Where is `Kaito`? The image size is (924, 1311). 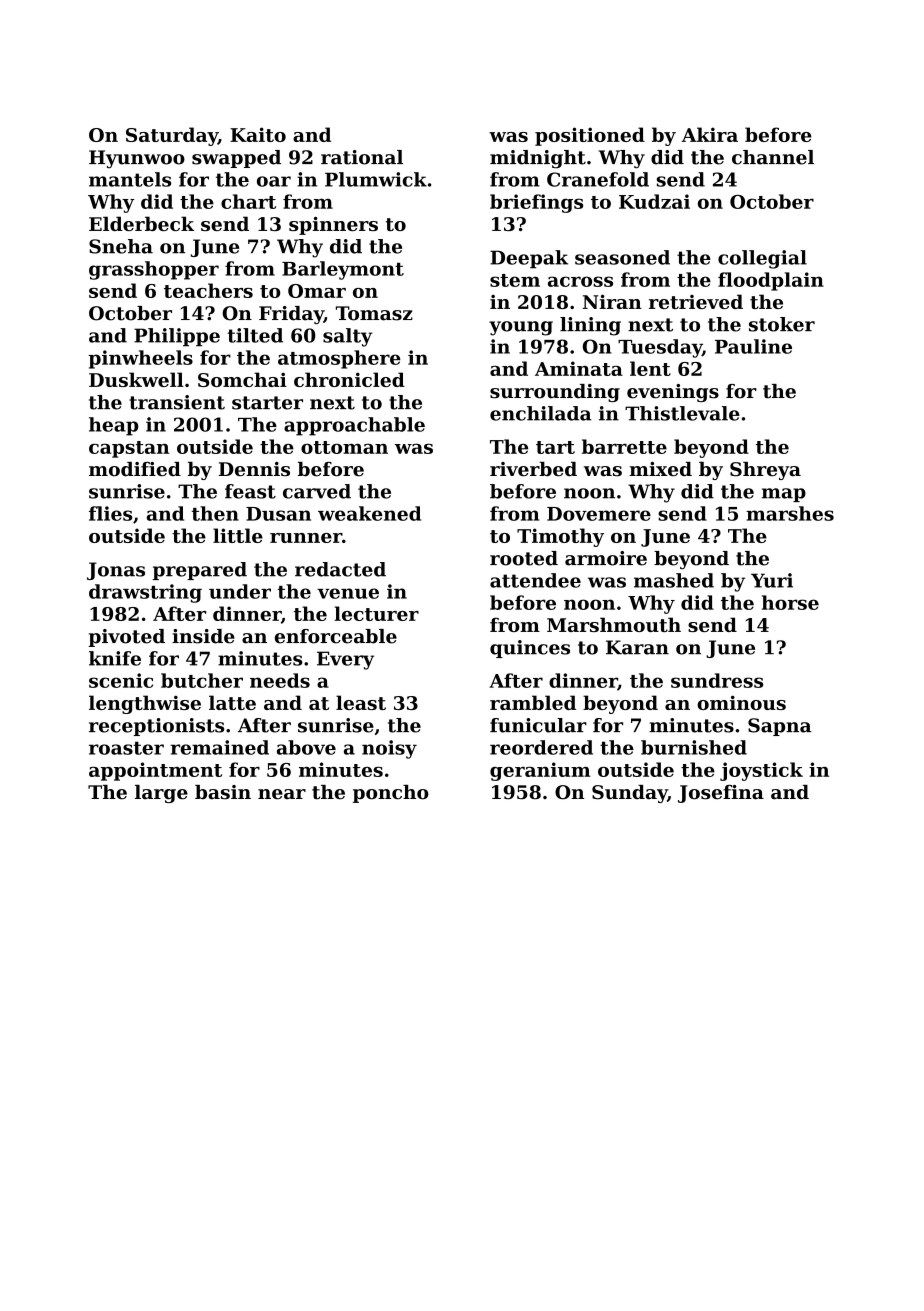
Kaito is located at coordinates (258, 134).
